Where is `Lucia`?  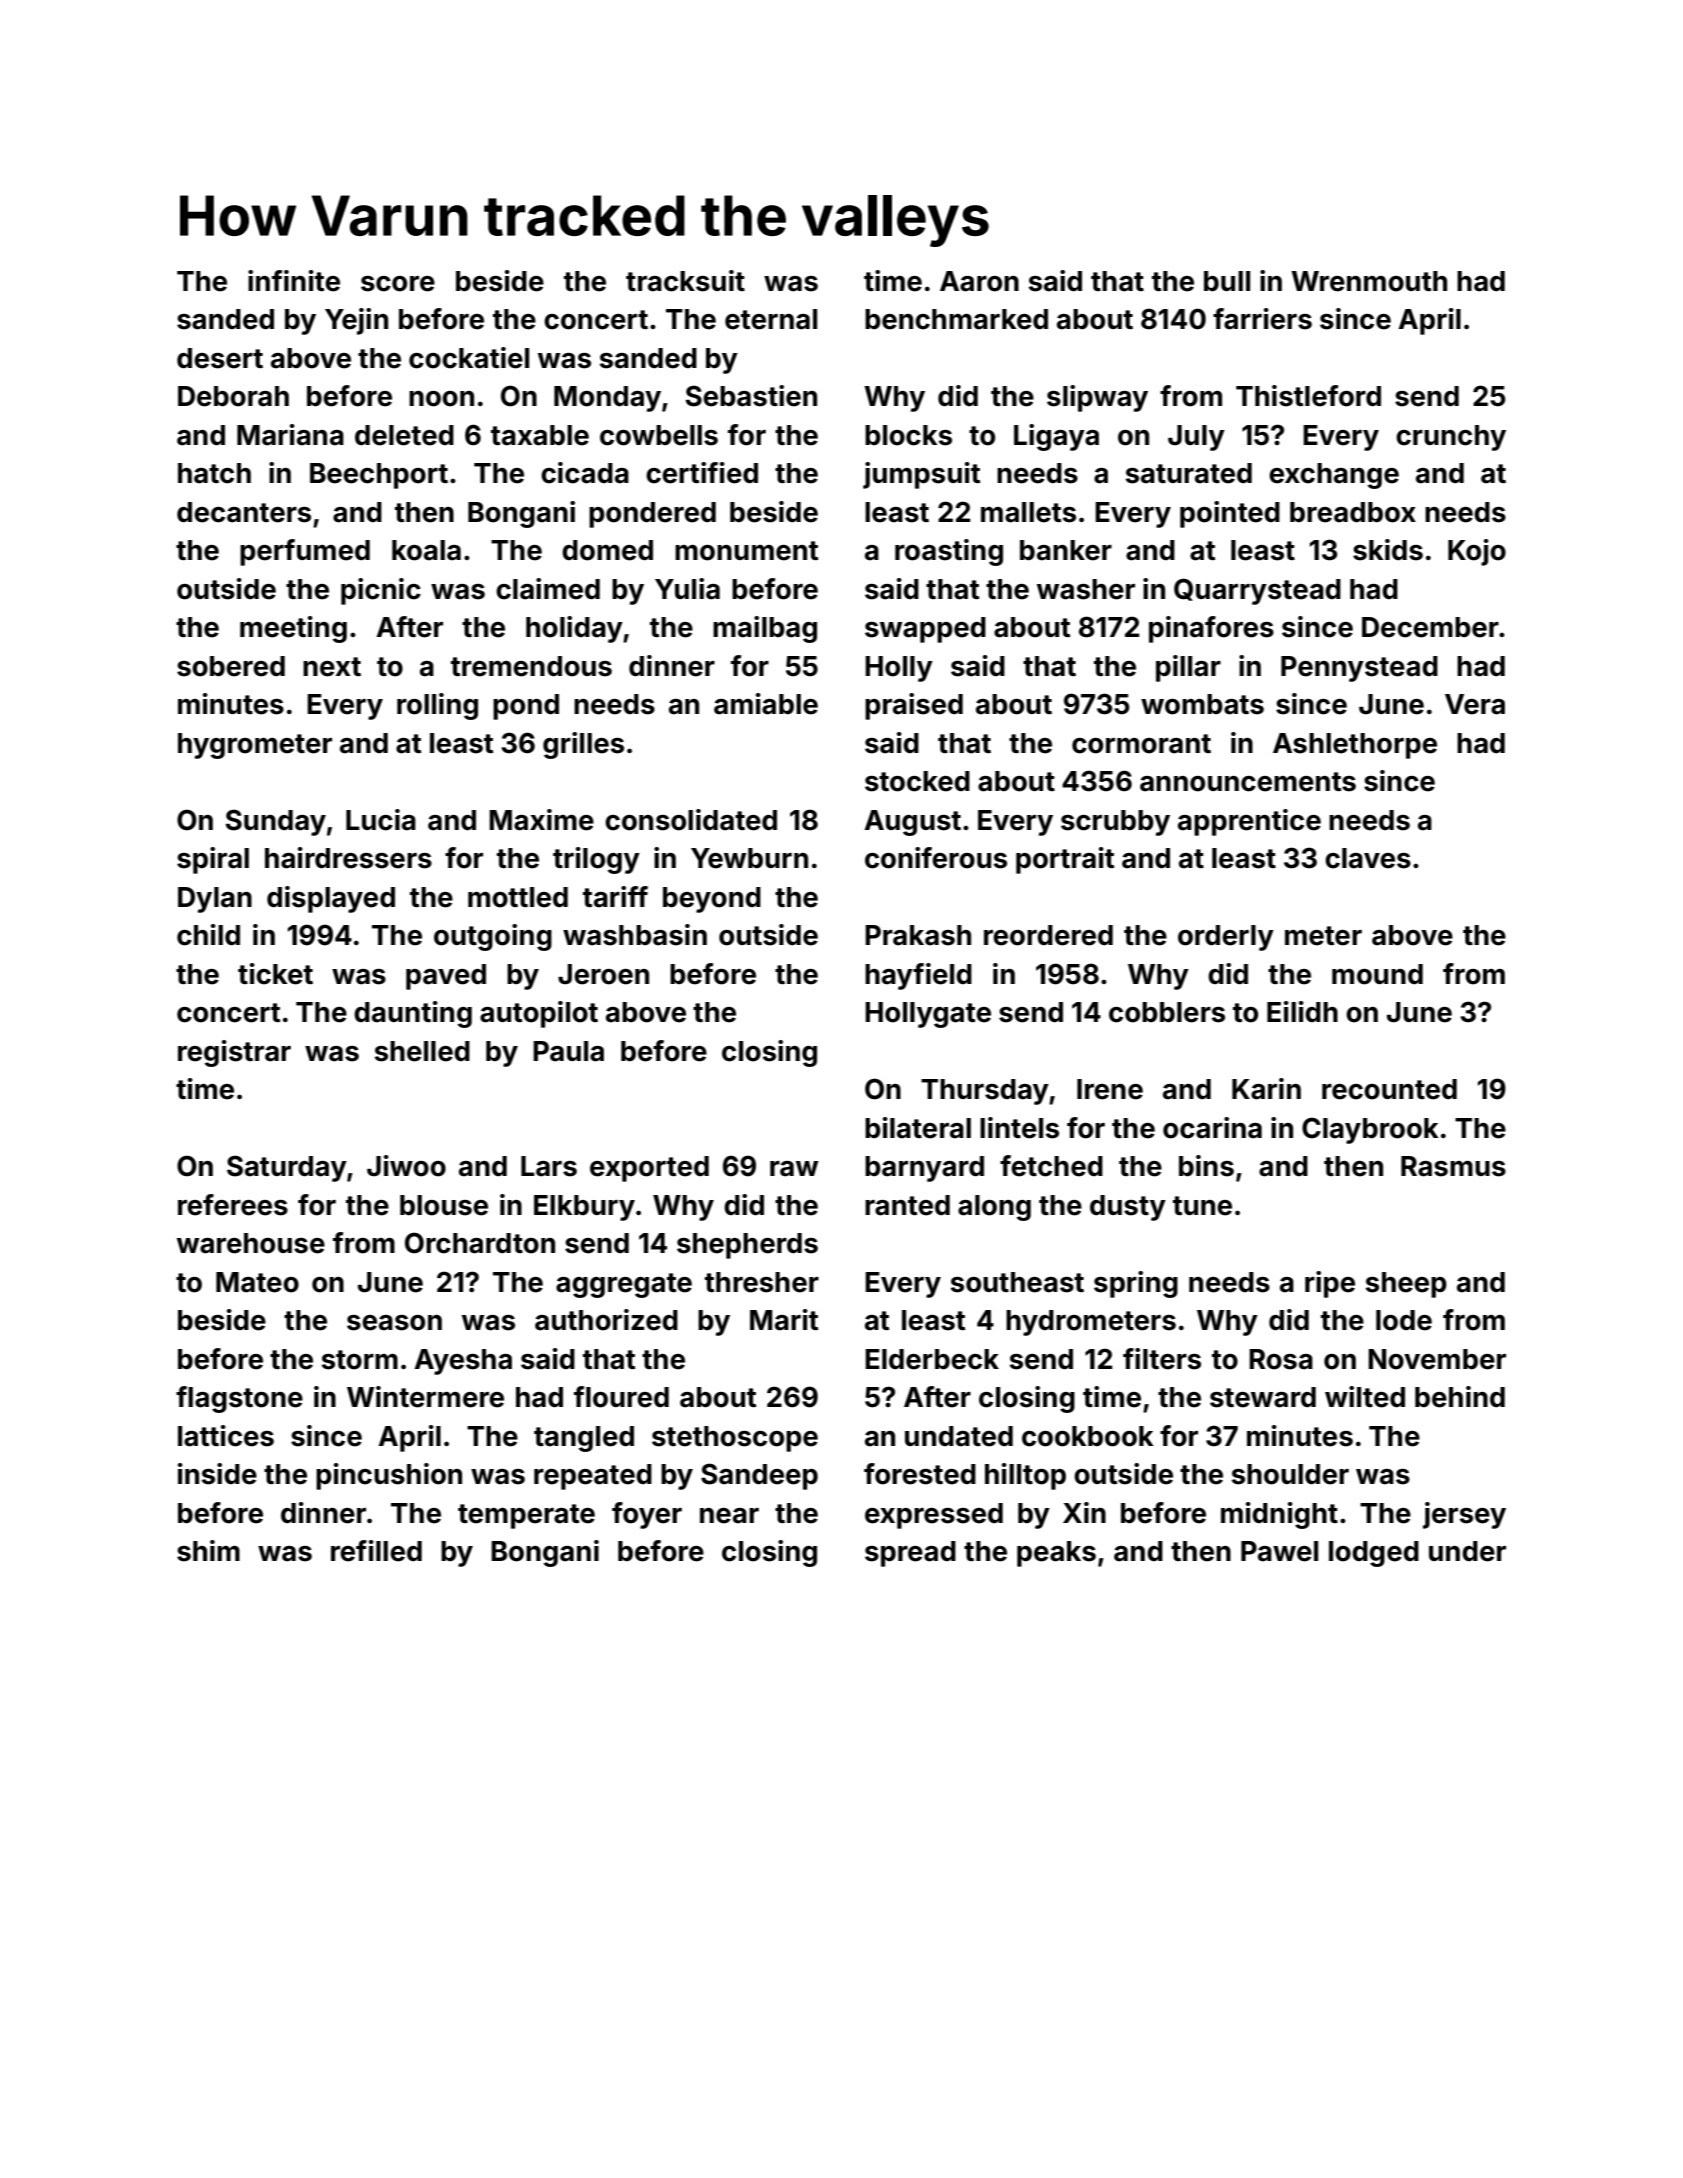 Lucia is located at coordinates (381, 820).
